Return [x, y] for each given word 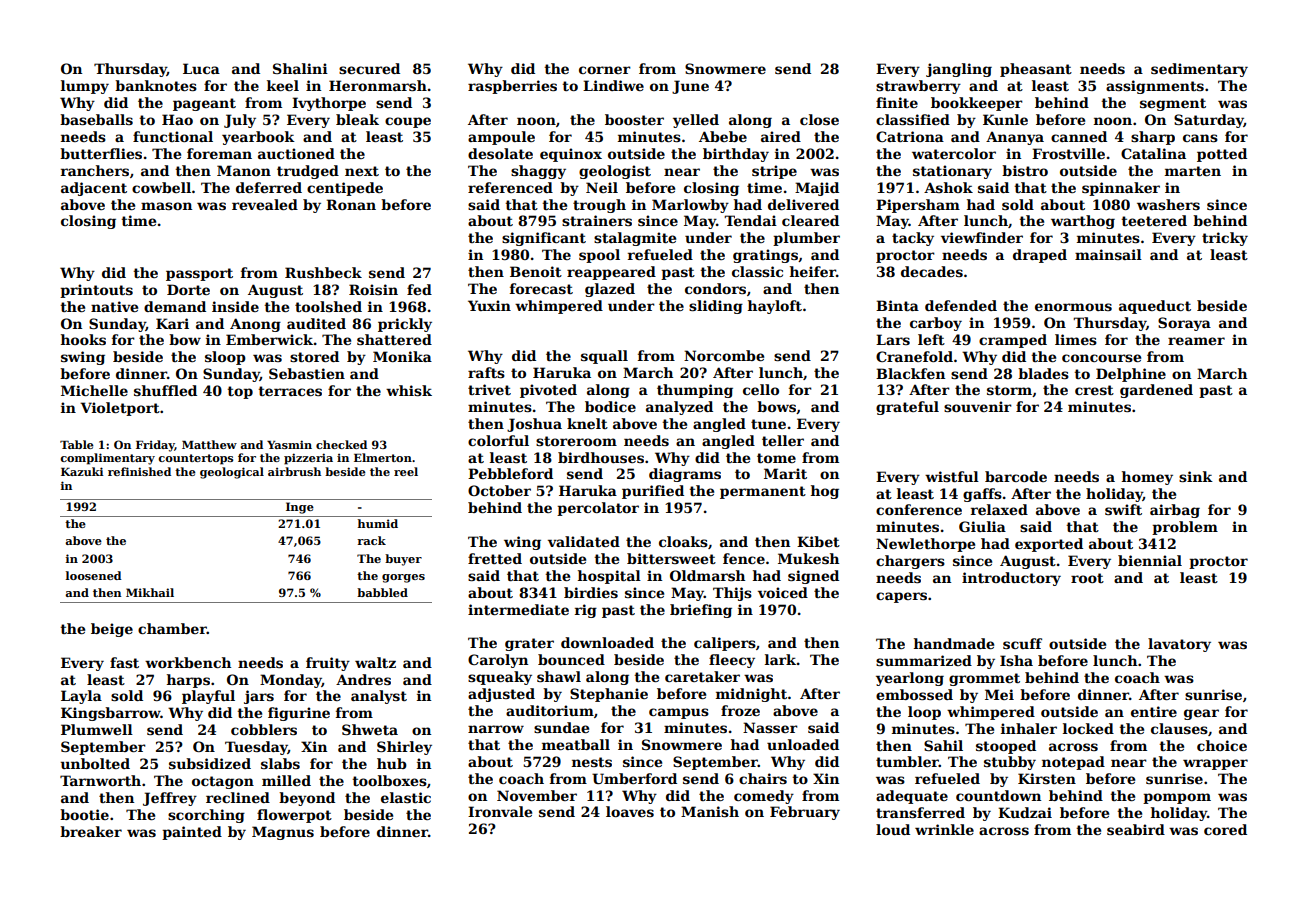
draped [1040, 256]
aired [781, 136]
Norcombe [724, 355]
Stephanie [609, 695]
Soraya [1184, 324]
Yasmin [289, 444]
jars [259, 697]
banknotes [156, 85]
